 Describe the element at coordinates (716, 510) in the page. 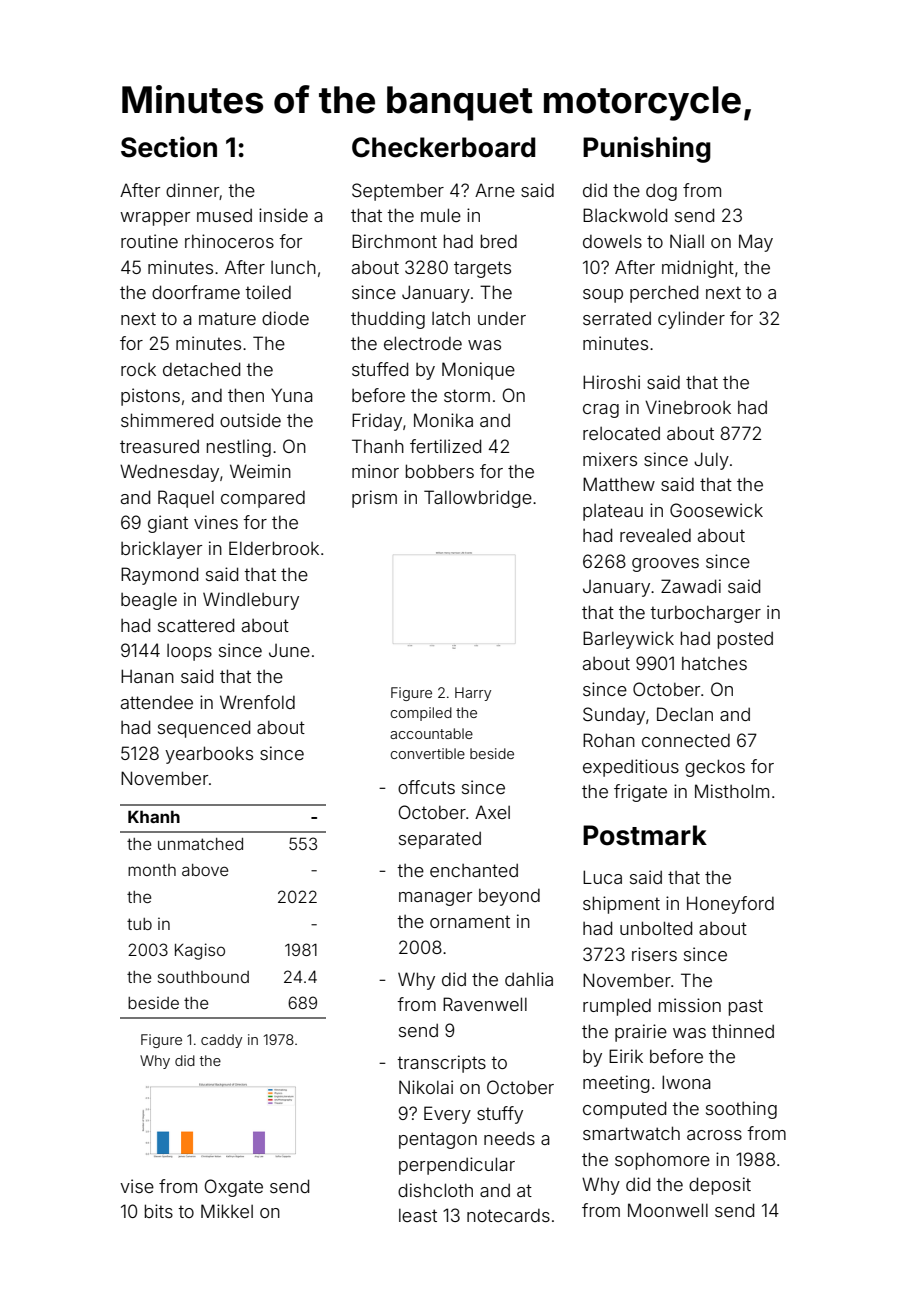

I see `Goosewick` at that location.
